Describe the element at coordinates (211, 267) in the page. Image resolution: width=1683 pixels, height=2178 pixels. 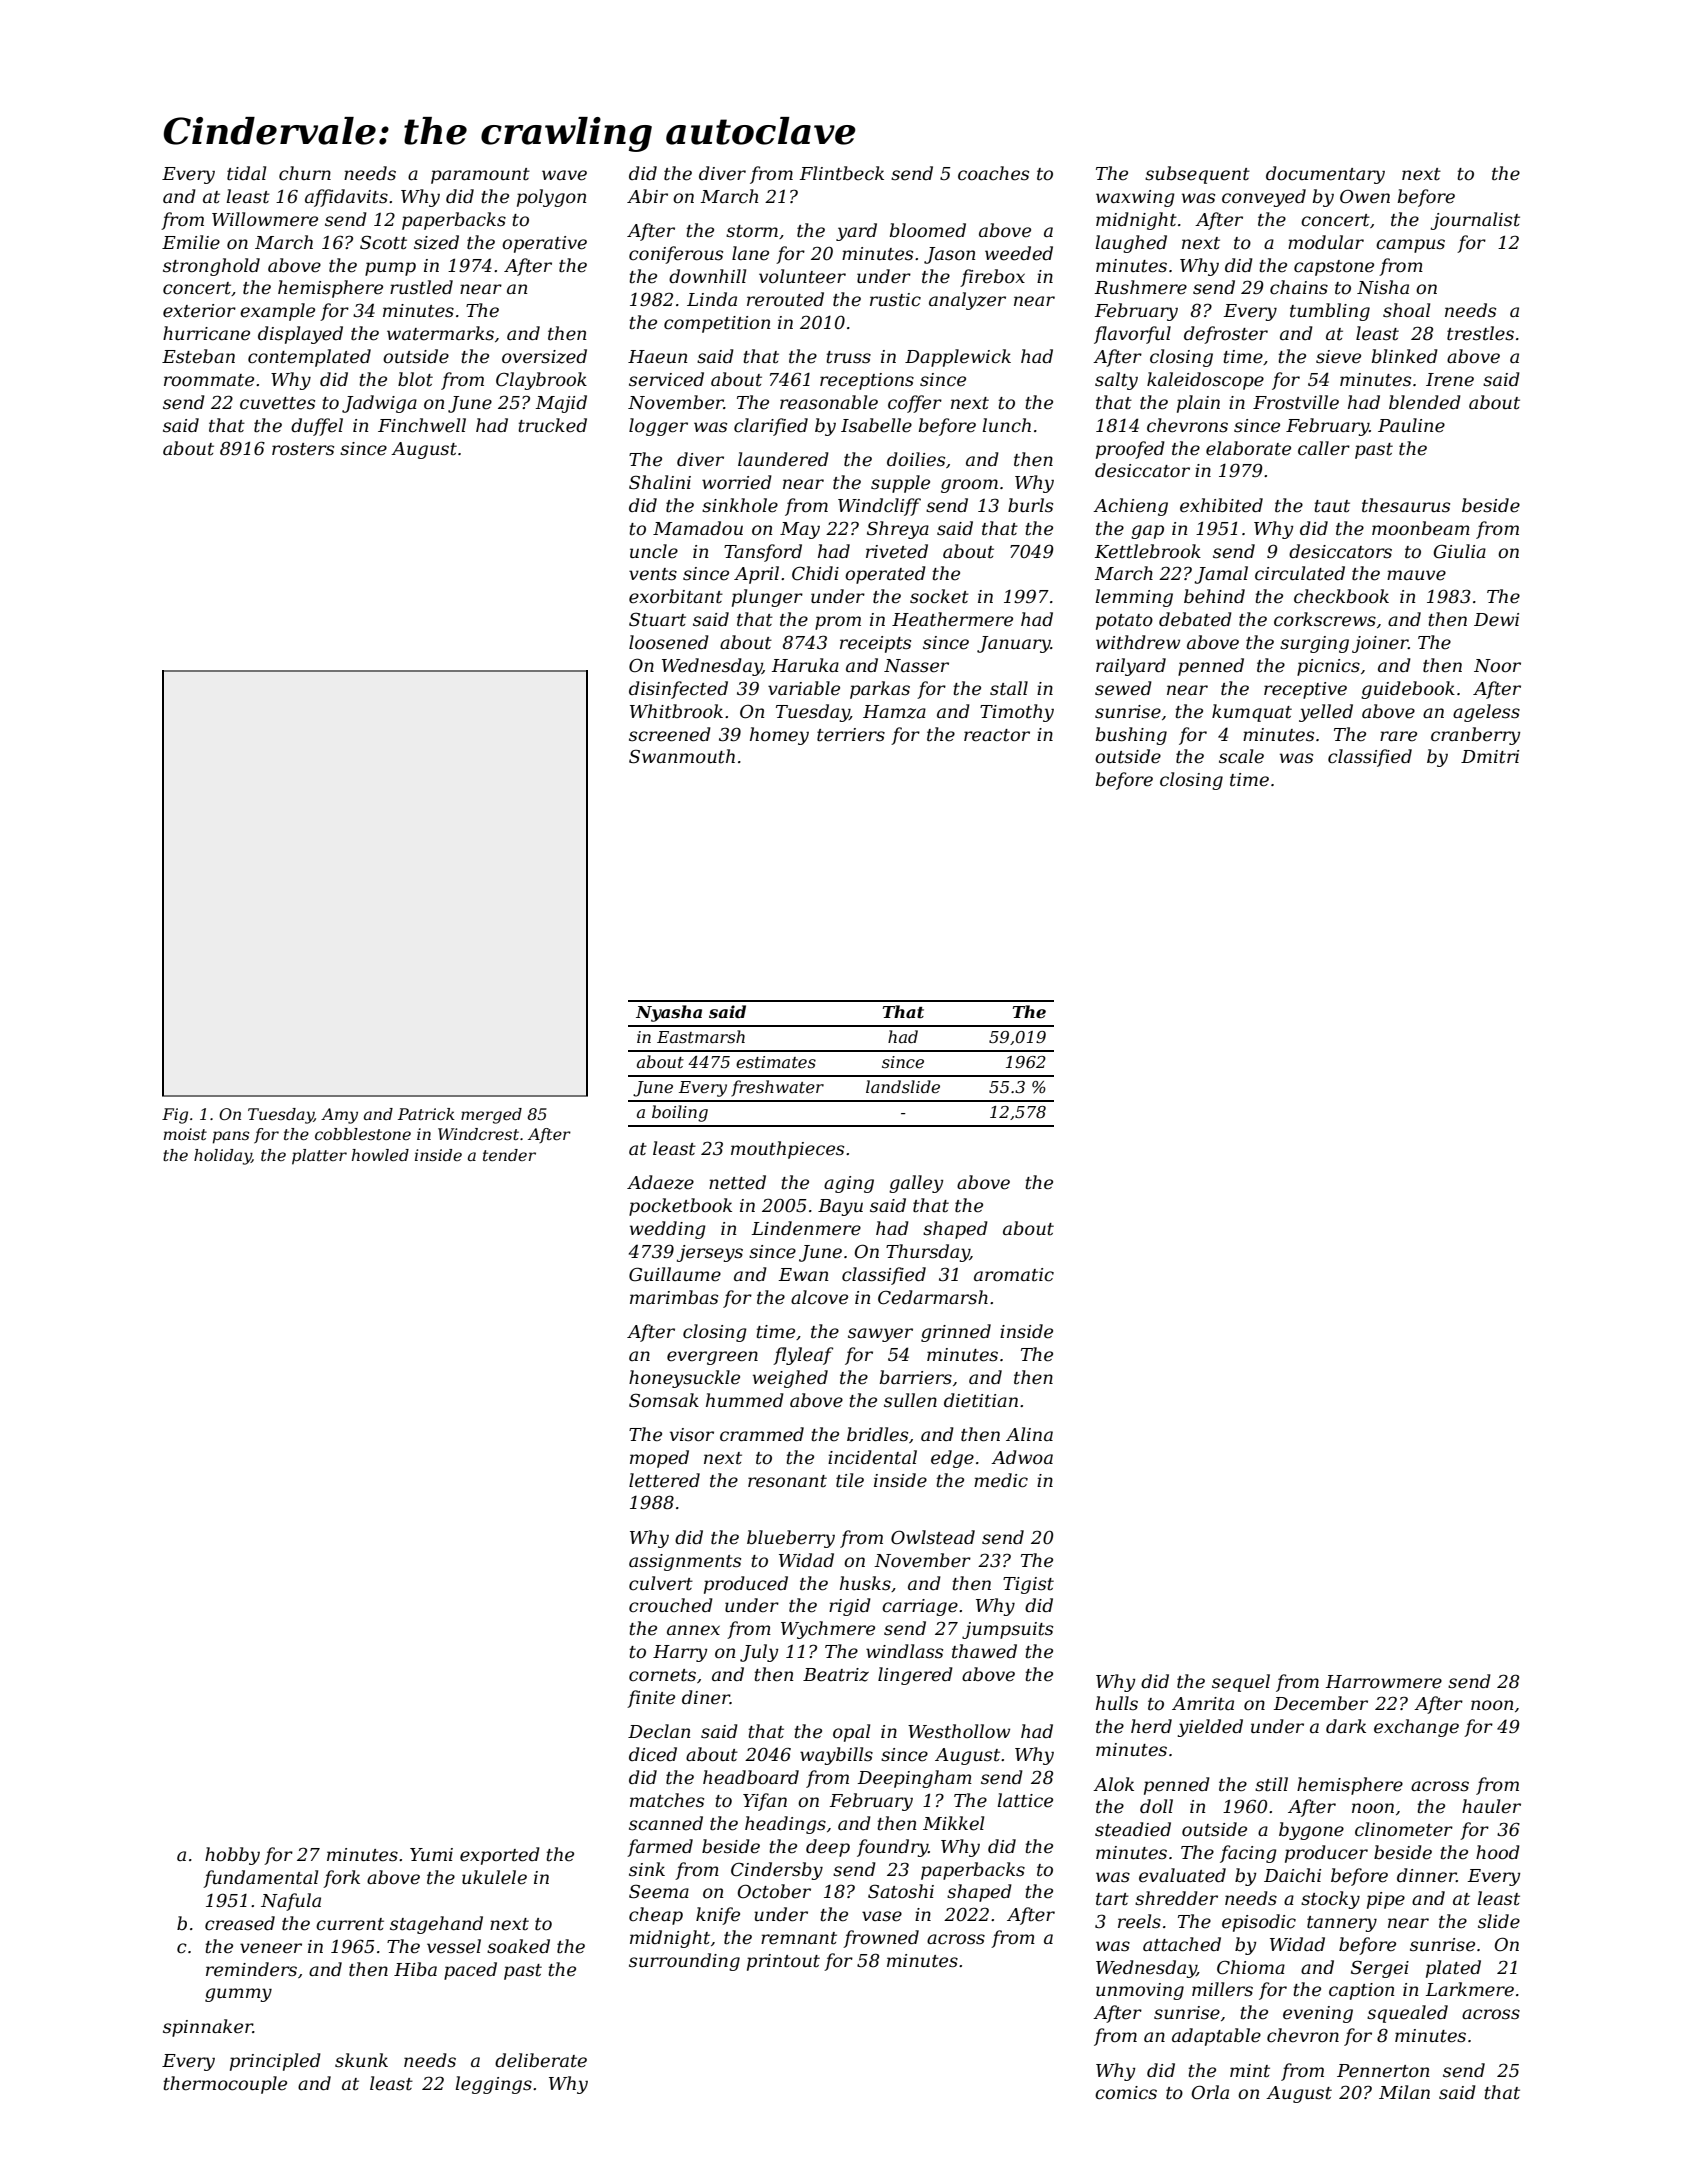
I see `stronghold` at that location.
